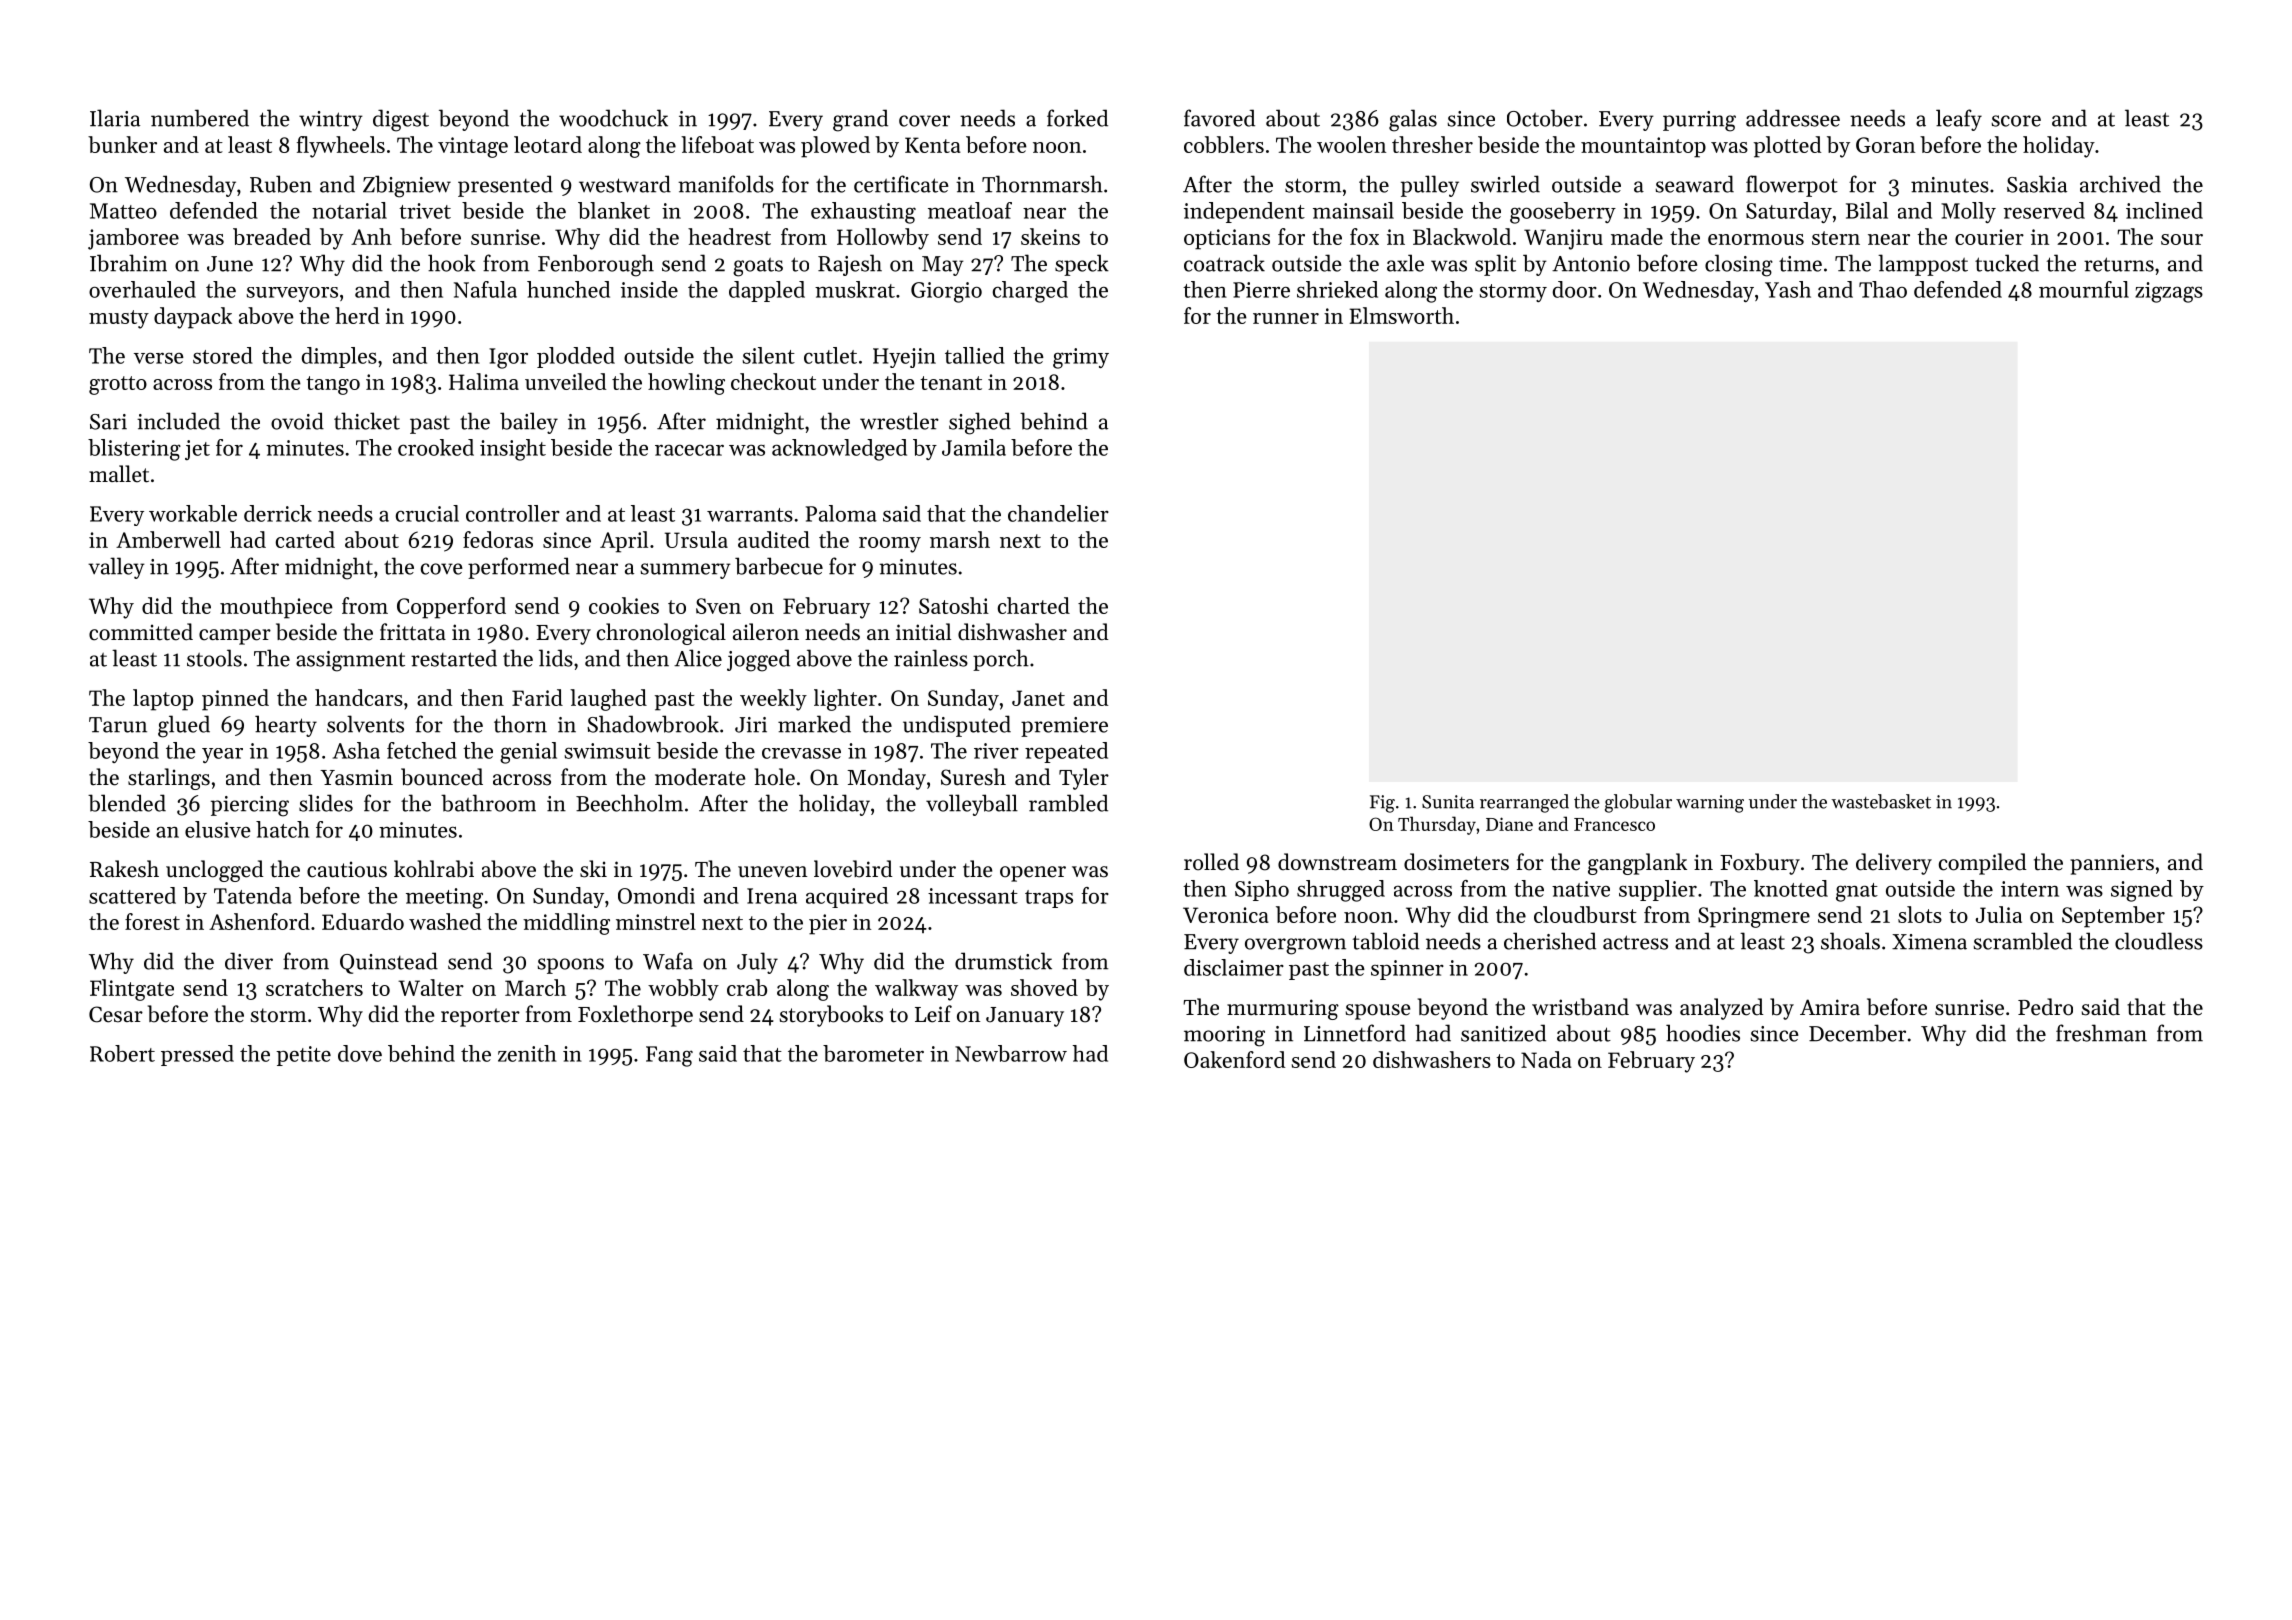 The width and height of the screenshot is (2292, 1620). Describe the element at coordinates (1058, 513) in the screenshot. I see `chandelier` at that location.
